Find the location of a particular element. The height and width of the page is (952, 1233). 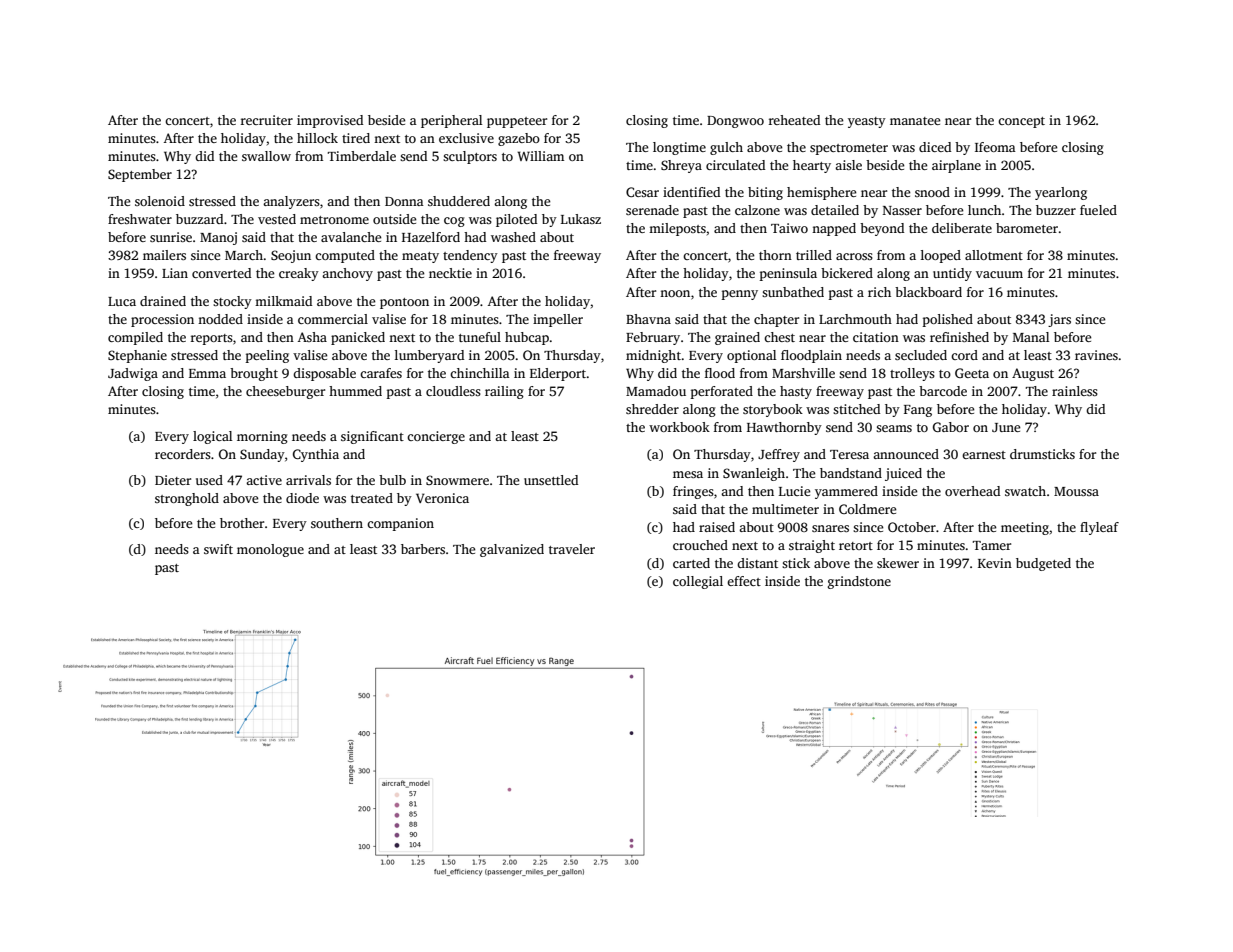

Dongwoo is located at coordinates (735, 122).
